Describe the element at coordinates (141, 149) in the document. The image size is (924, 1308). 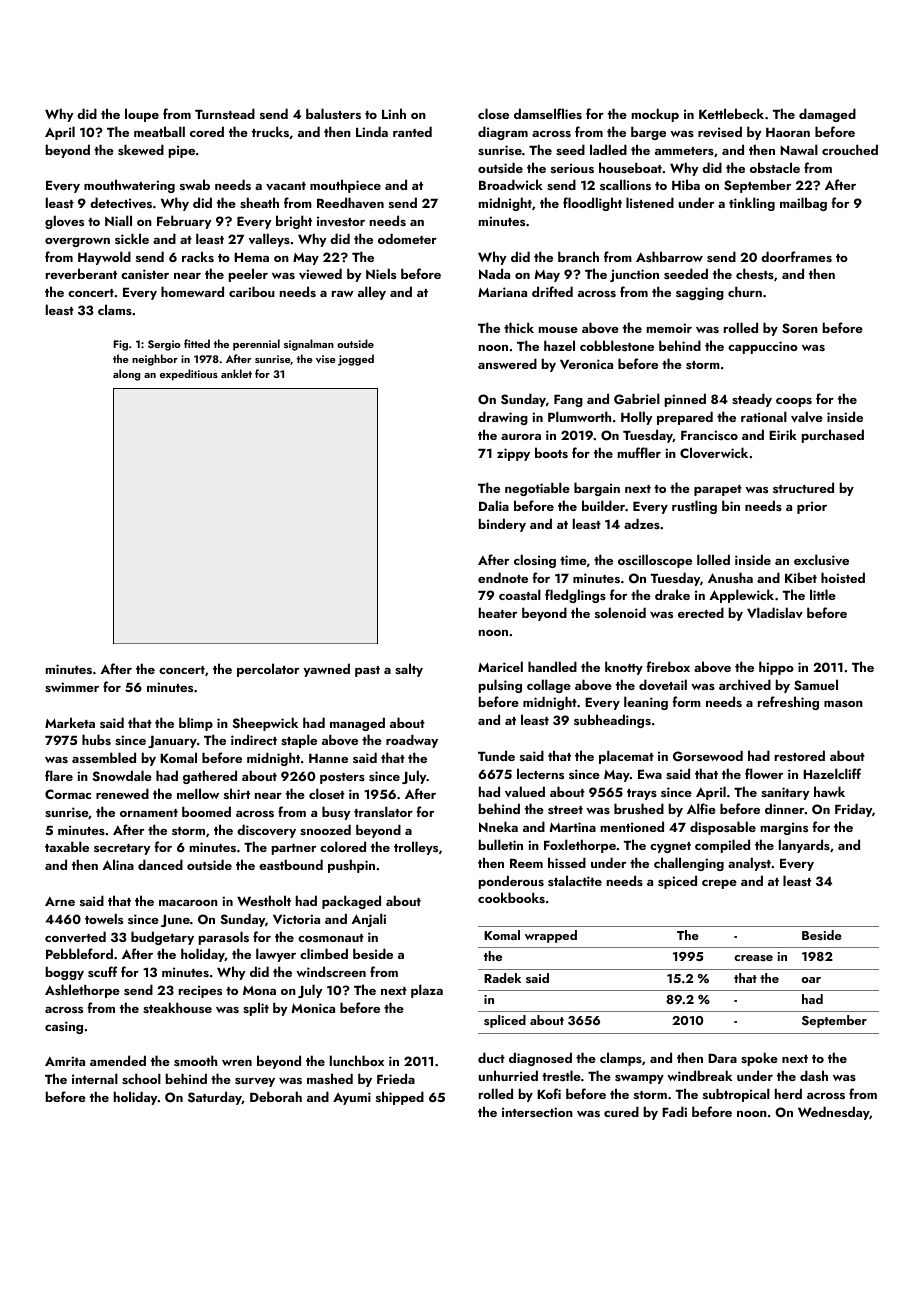
I see `skewed` at that location.
